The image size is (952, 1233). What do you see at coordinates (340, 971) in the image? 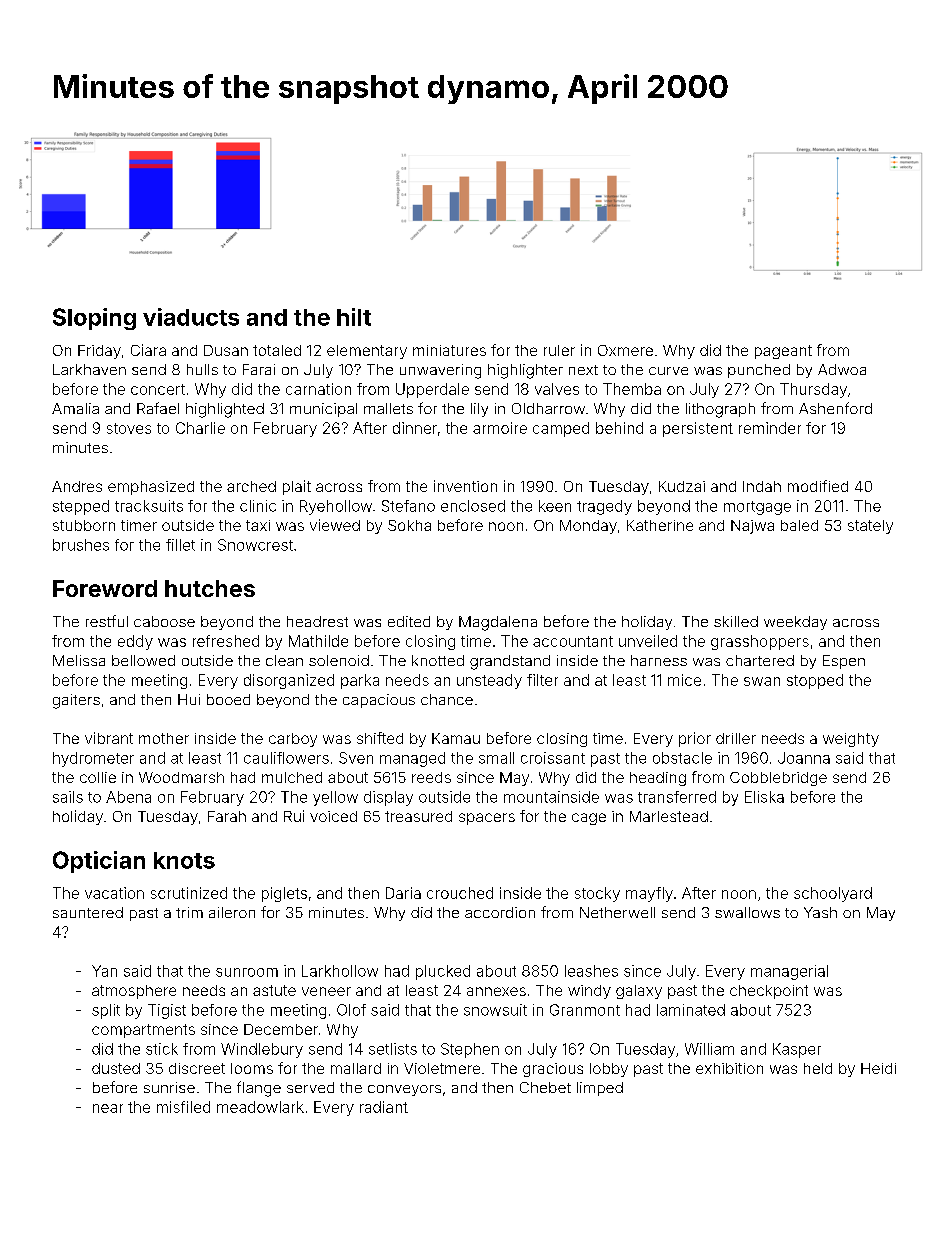
I see `Larkhollow` at bounding box center [340, 971].
